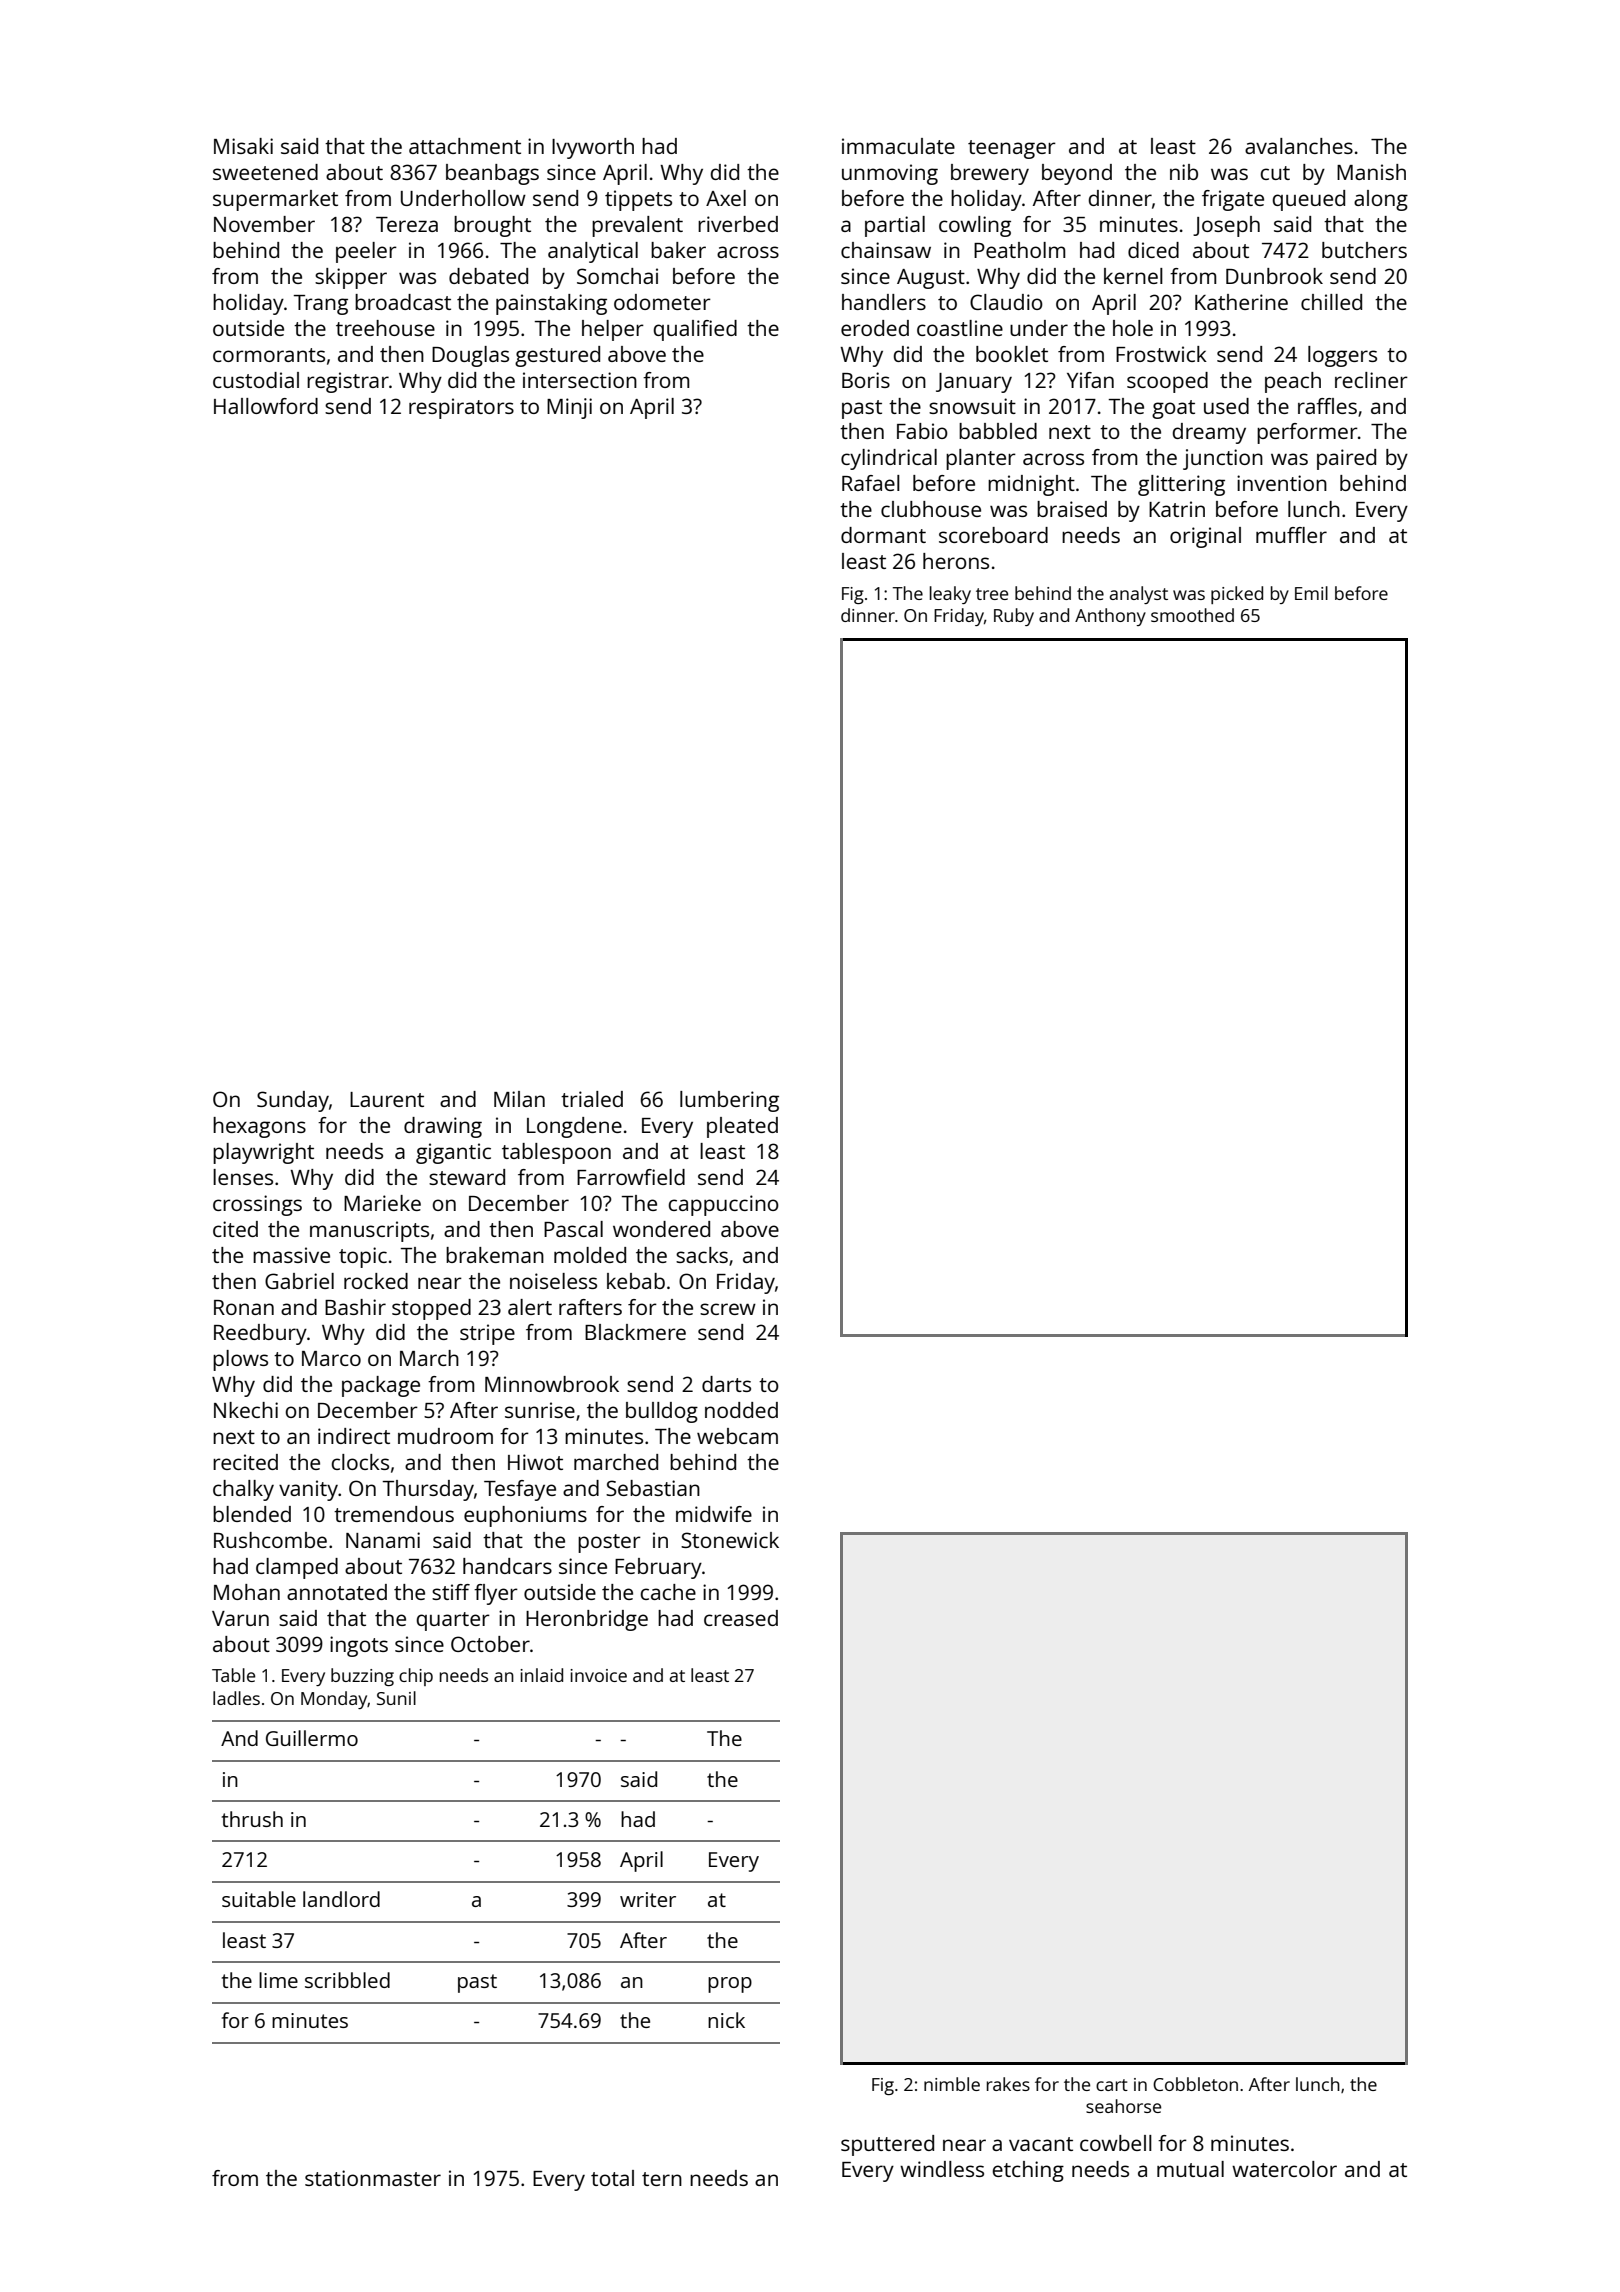 This page has width=1620, height=2292. Describe the element at coordinates (695, 330) in the page. I see `qualified` at that location.
